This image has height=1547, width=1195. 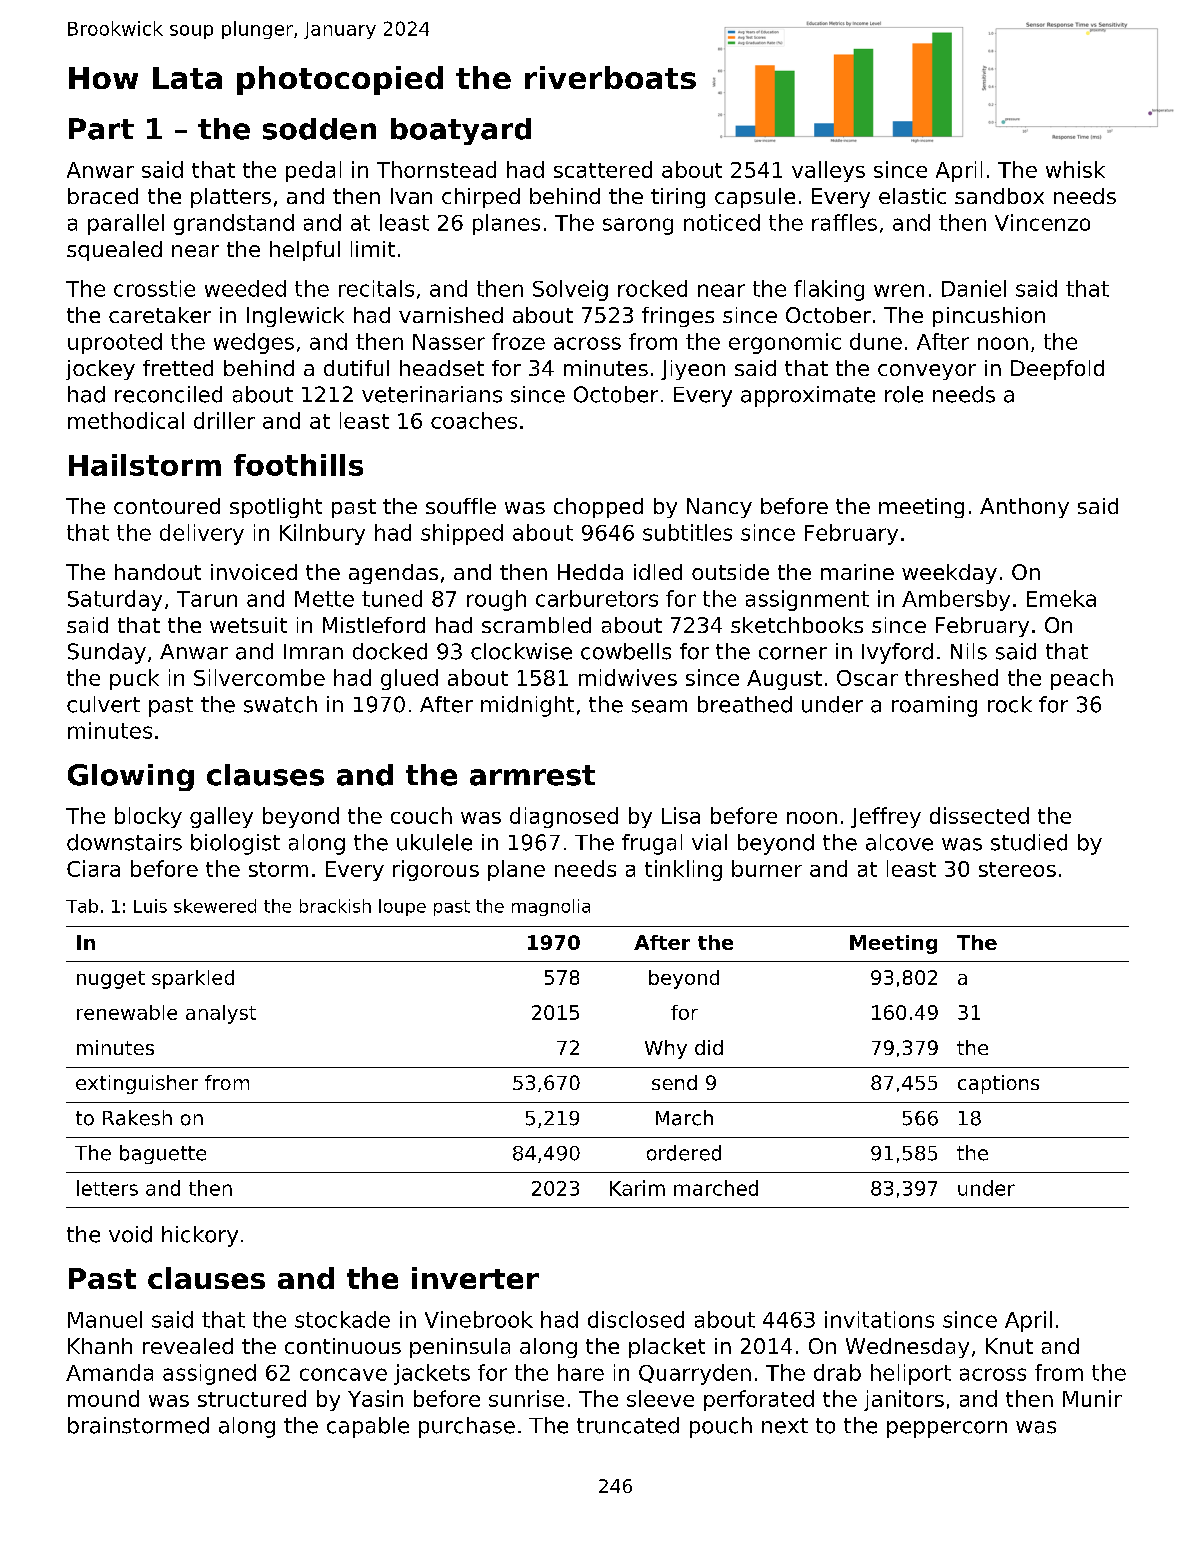 I want to click on caretaker, so click(x=160, y=315).
